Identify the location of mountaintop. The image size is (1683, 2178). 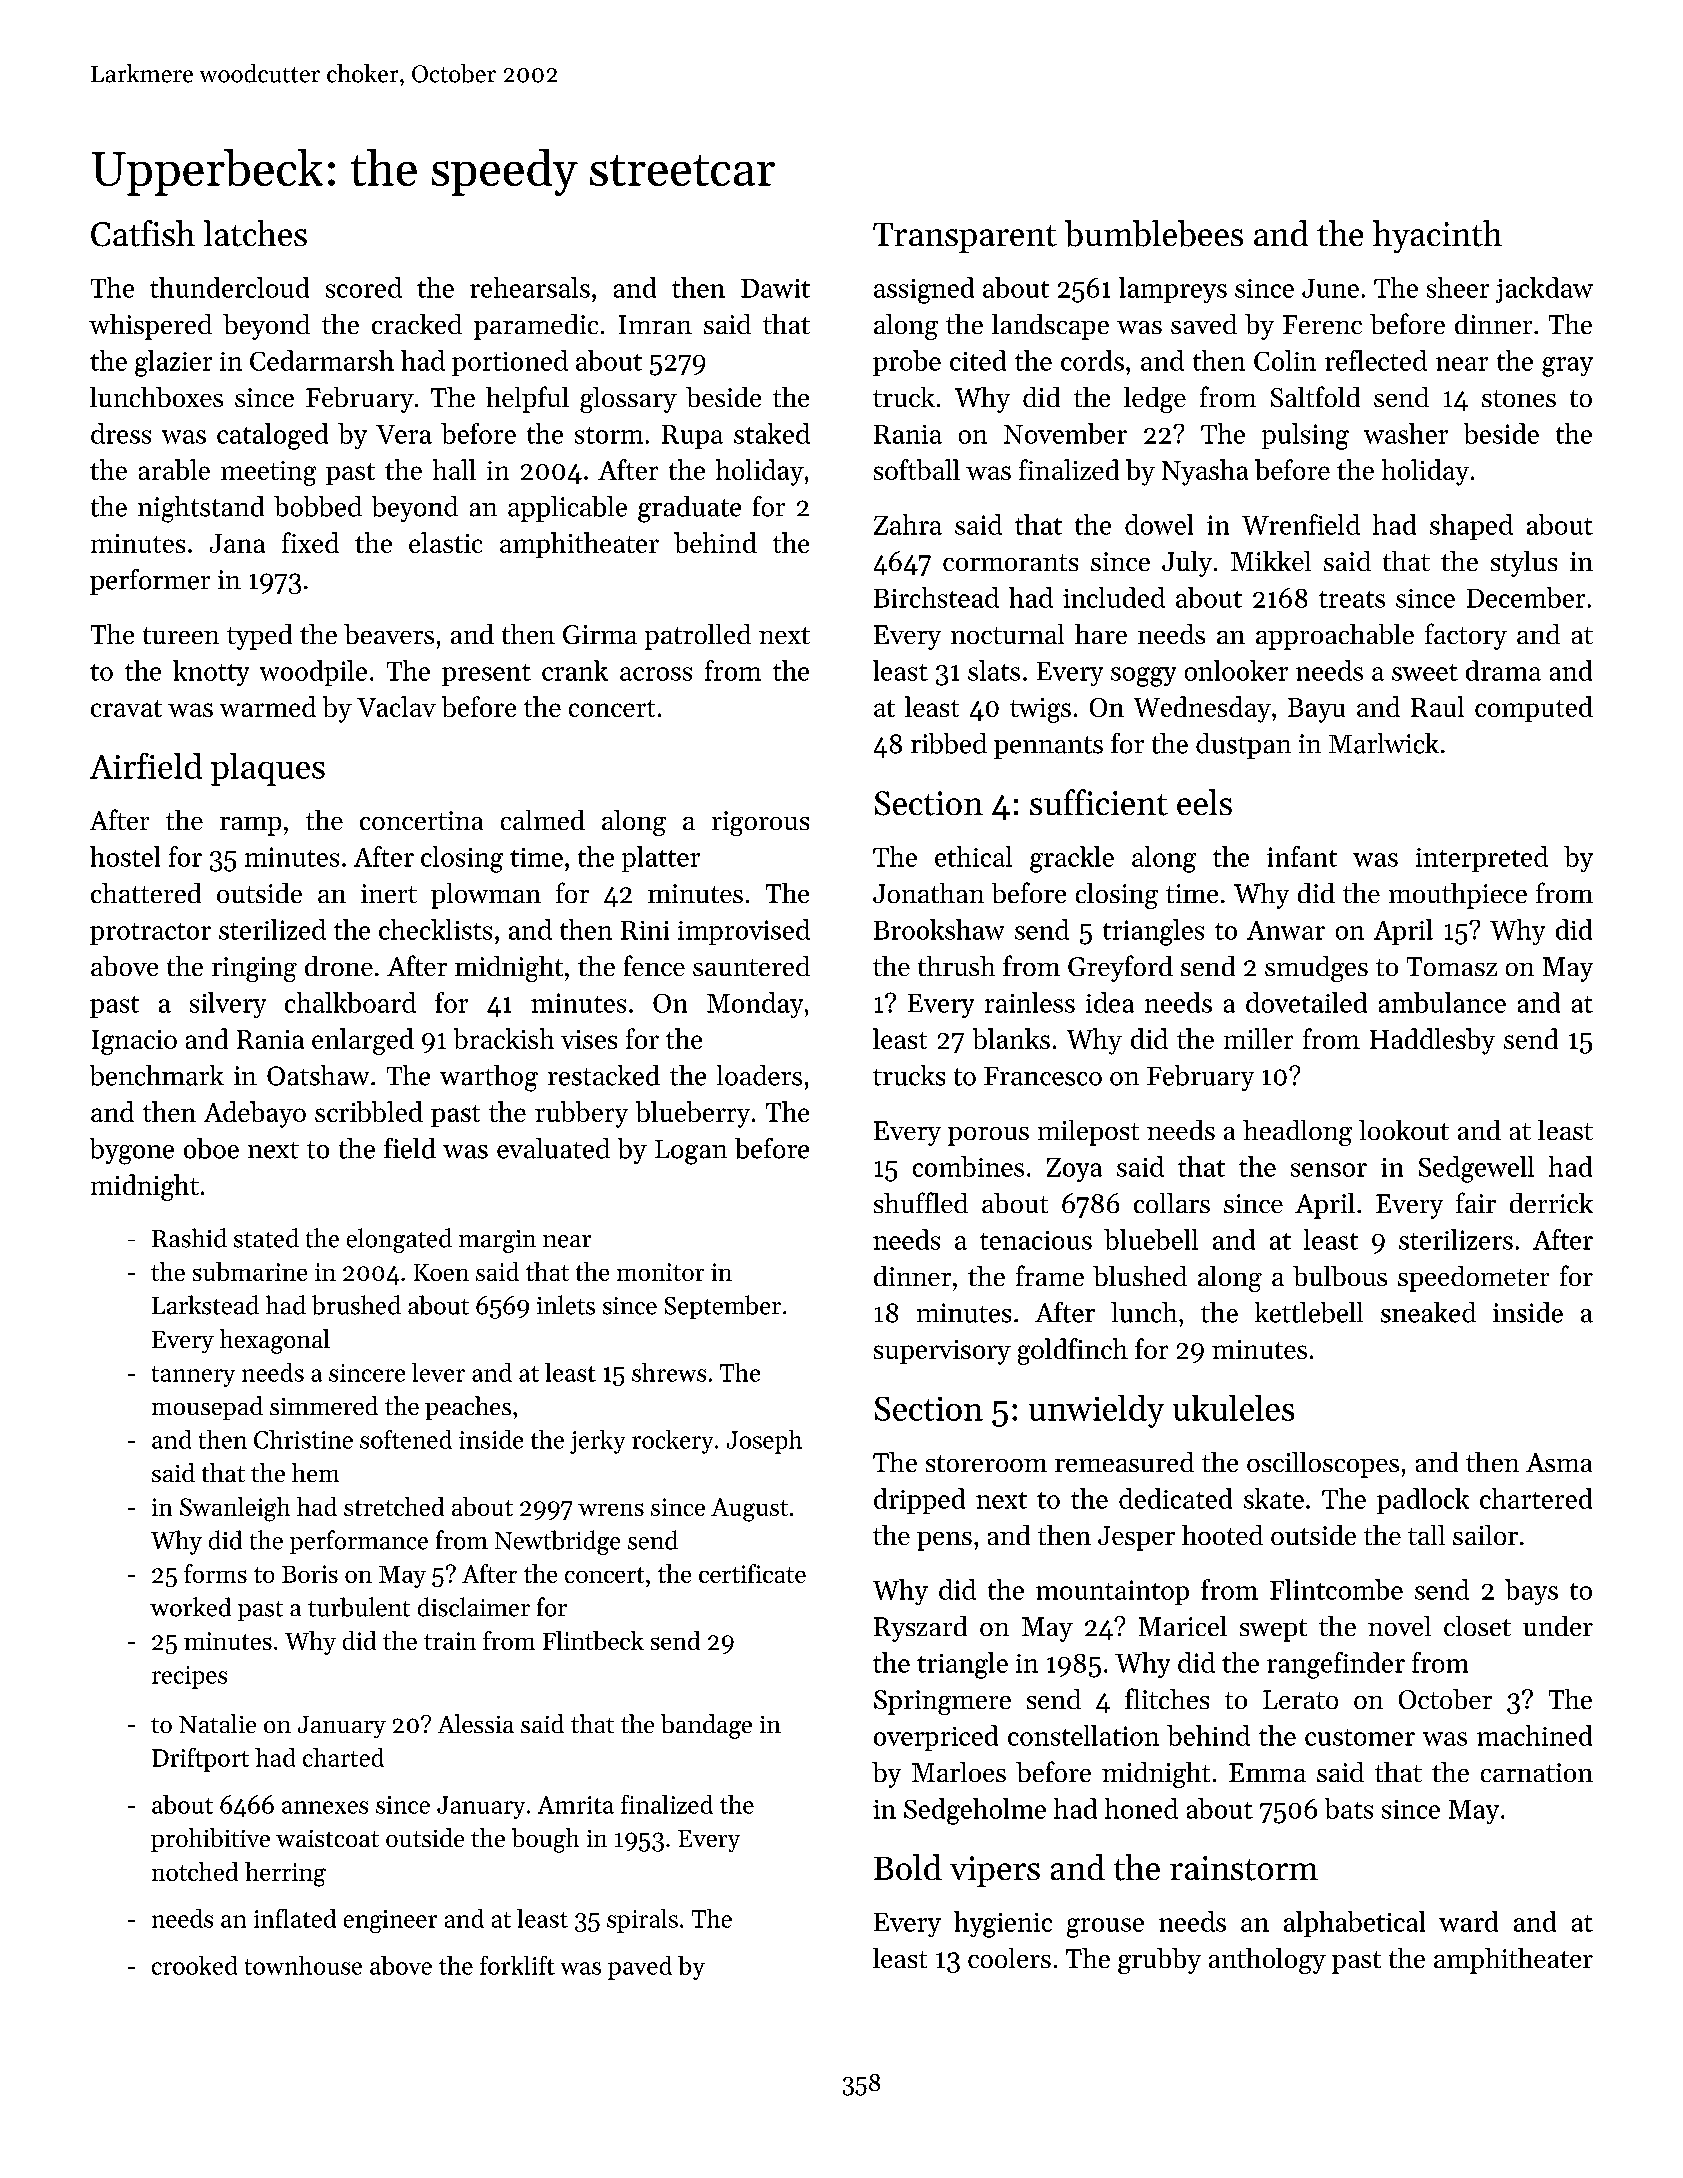
(1112, 1592).
